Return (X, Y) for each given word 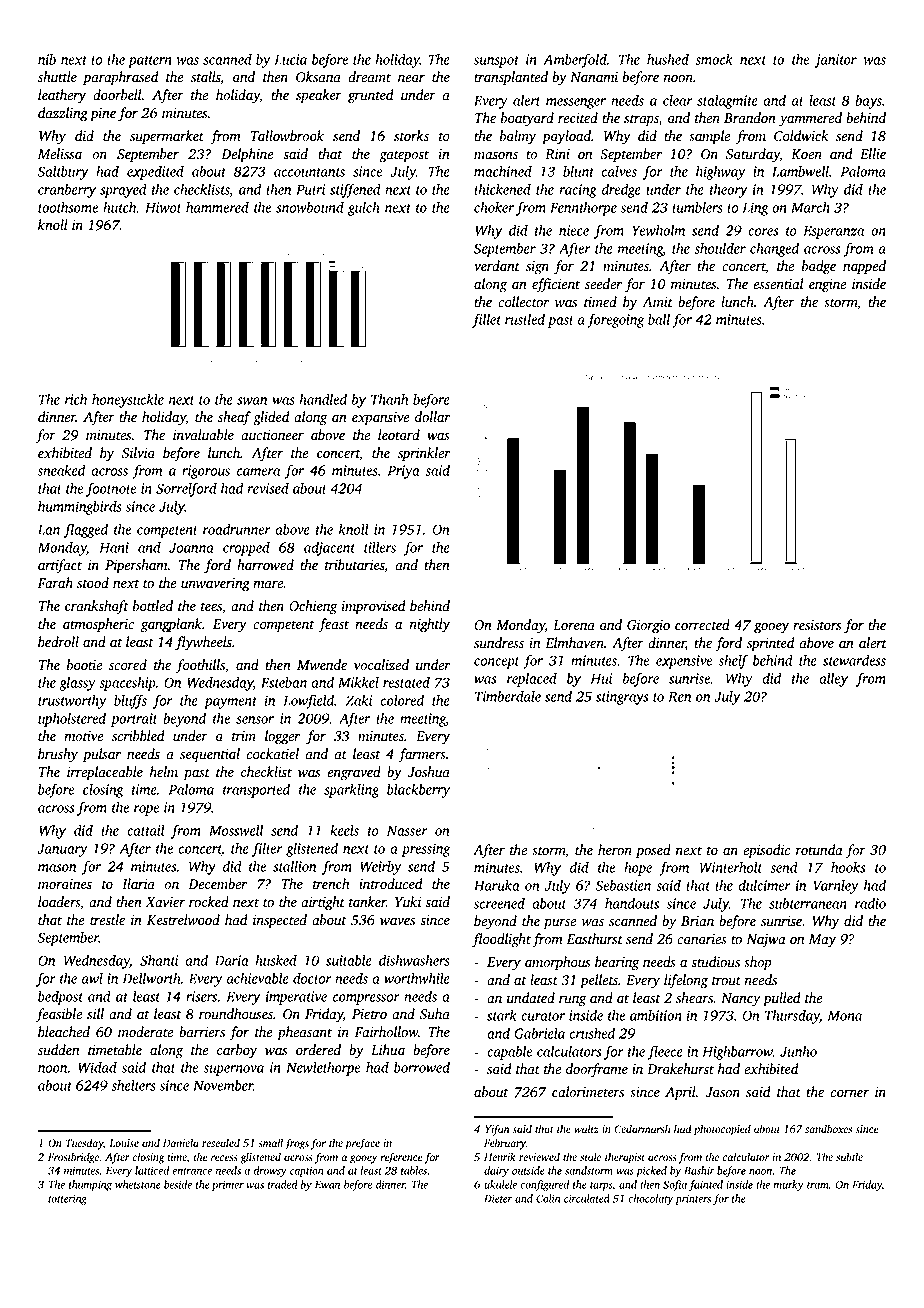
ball (659, 319)
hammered (217, 207)
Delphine (247, 155)
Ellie (873, 154)
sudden (59, 1050)
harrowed (265, 565)
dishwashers (414, 960)
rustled (525, 319)
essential (778, 284)
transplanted (511, 78)
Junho (798, 1051)
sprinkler (424, 454)
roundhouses (236, 1014)
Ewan (327, 1185)
